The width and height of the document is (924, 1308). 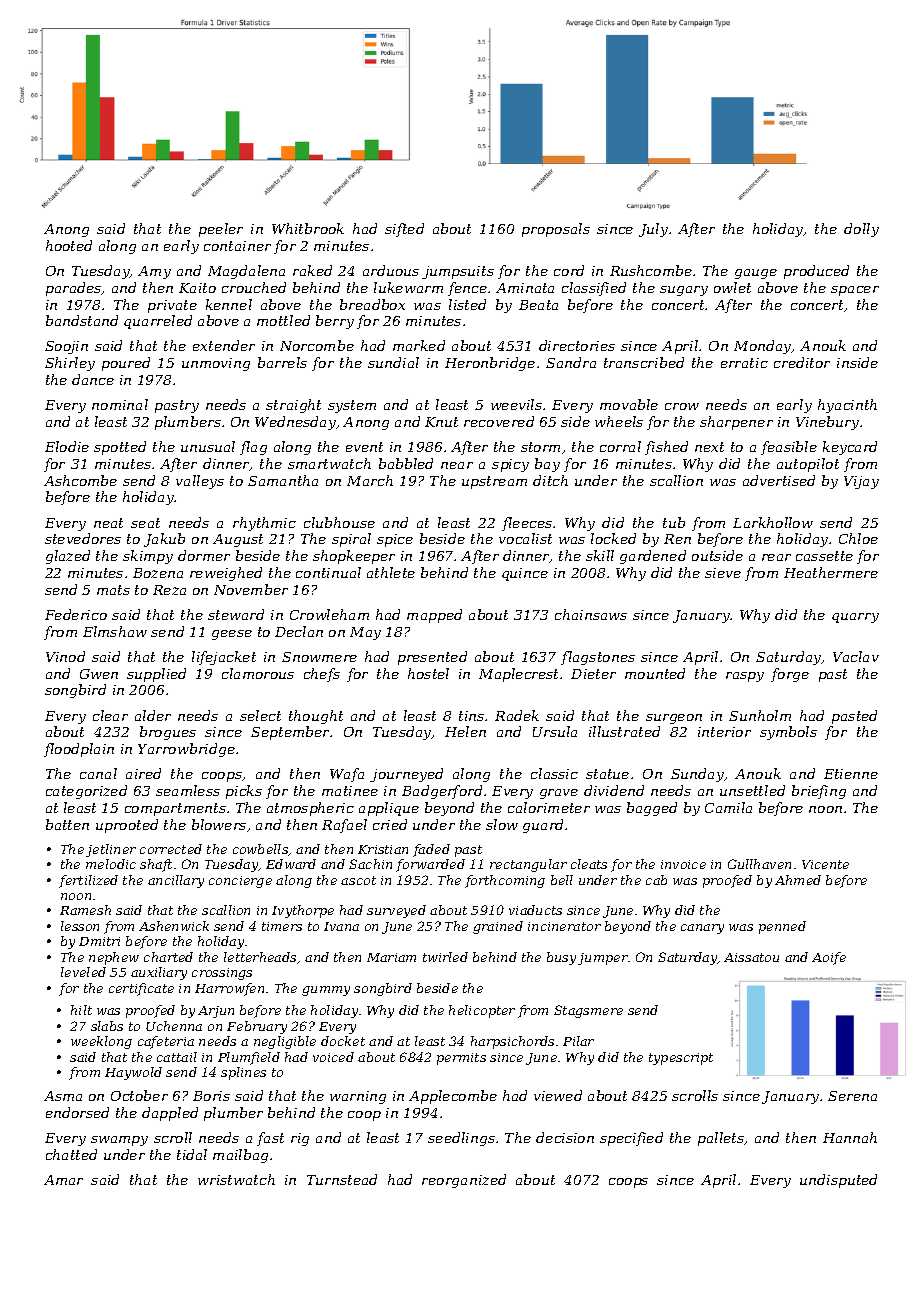 I want to click on quince, so click(x=525, y=574).
